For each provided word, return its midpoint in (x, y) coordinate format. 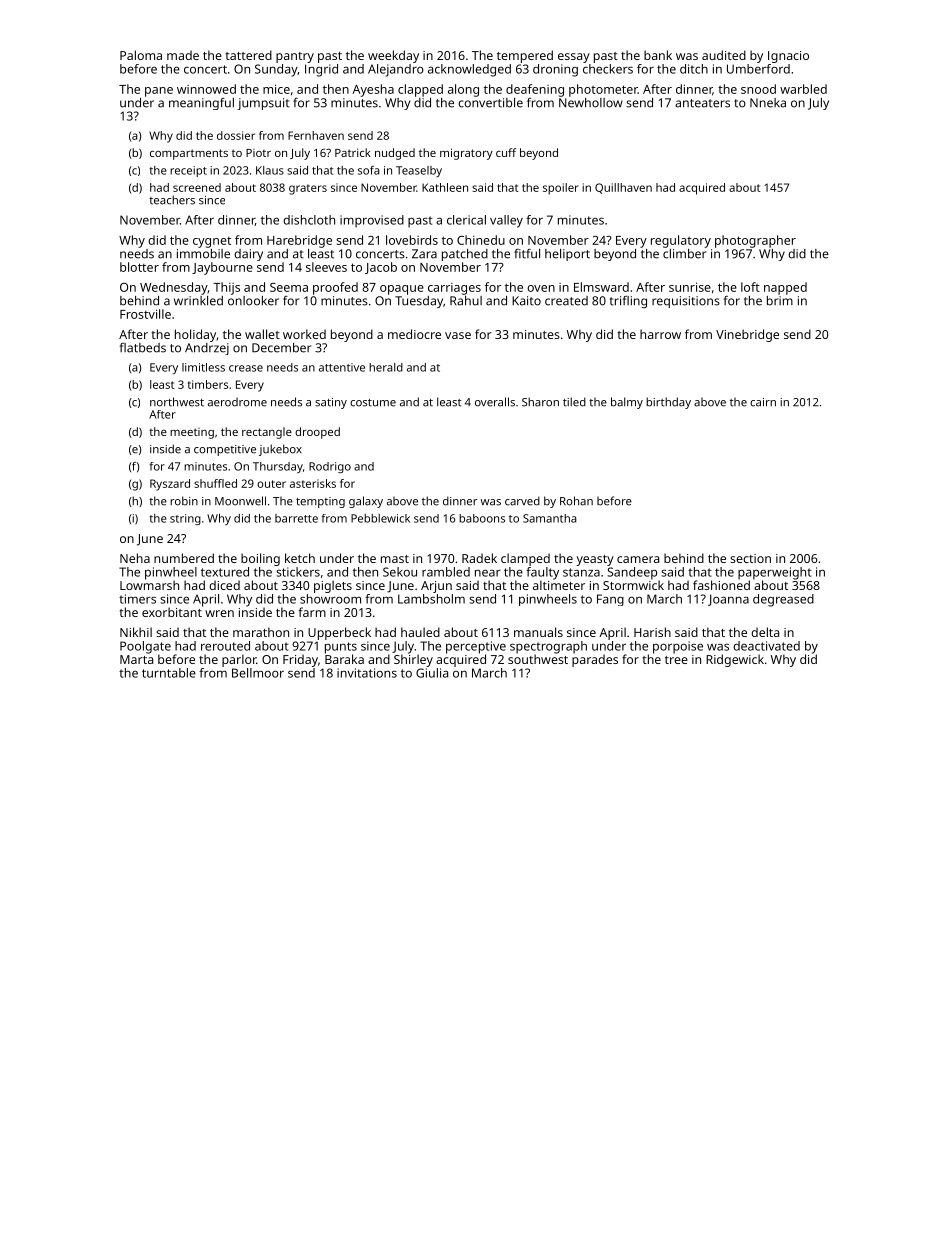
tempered (525, 56)
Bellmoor (258, 673)
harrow (660, 334)
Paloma (141, 55)
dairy (248, 255)
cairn (763, 402)
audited (724, 55)
